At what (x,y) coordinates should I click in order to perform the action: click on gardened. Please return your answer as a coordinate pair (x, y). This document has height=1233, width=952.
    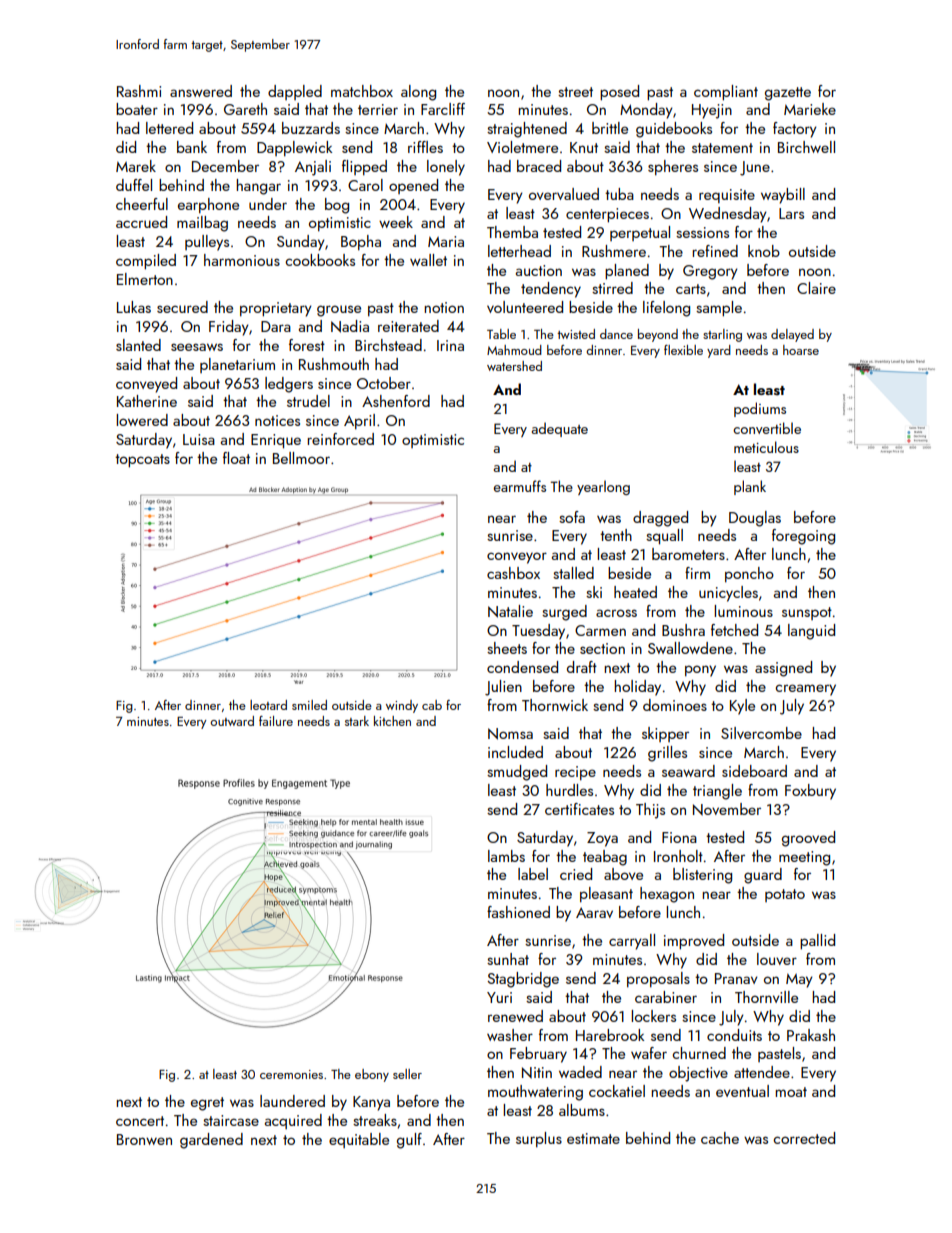
    Looking at the image, I should click on (211, 1141).
